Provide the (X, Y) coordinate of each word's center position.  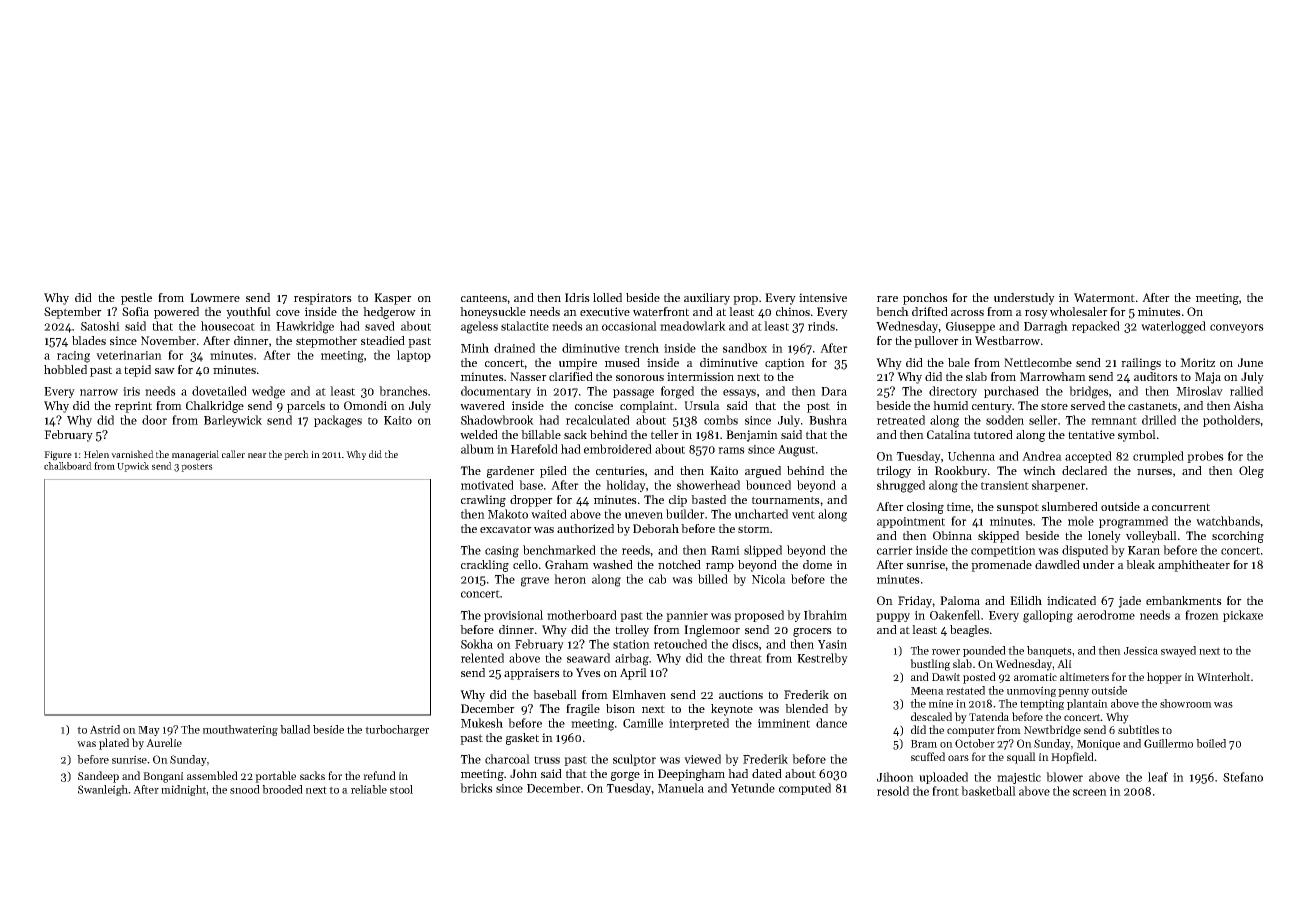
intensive (823, 297)
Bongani (163, 777)
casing (502, 552)
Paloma (960, 600)
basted (708, 499)
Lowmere (215, 297)
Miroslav (1199, 391)
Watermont (1104, 297)
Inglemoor (712, 631)
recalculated (598, 420)
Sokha (477, 644)
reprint (133, 407)
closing (925, 508)
